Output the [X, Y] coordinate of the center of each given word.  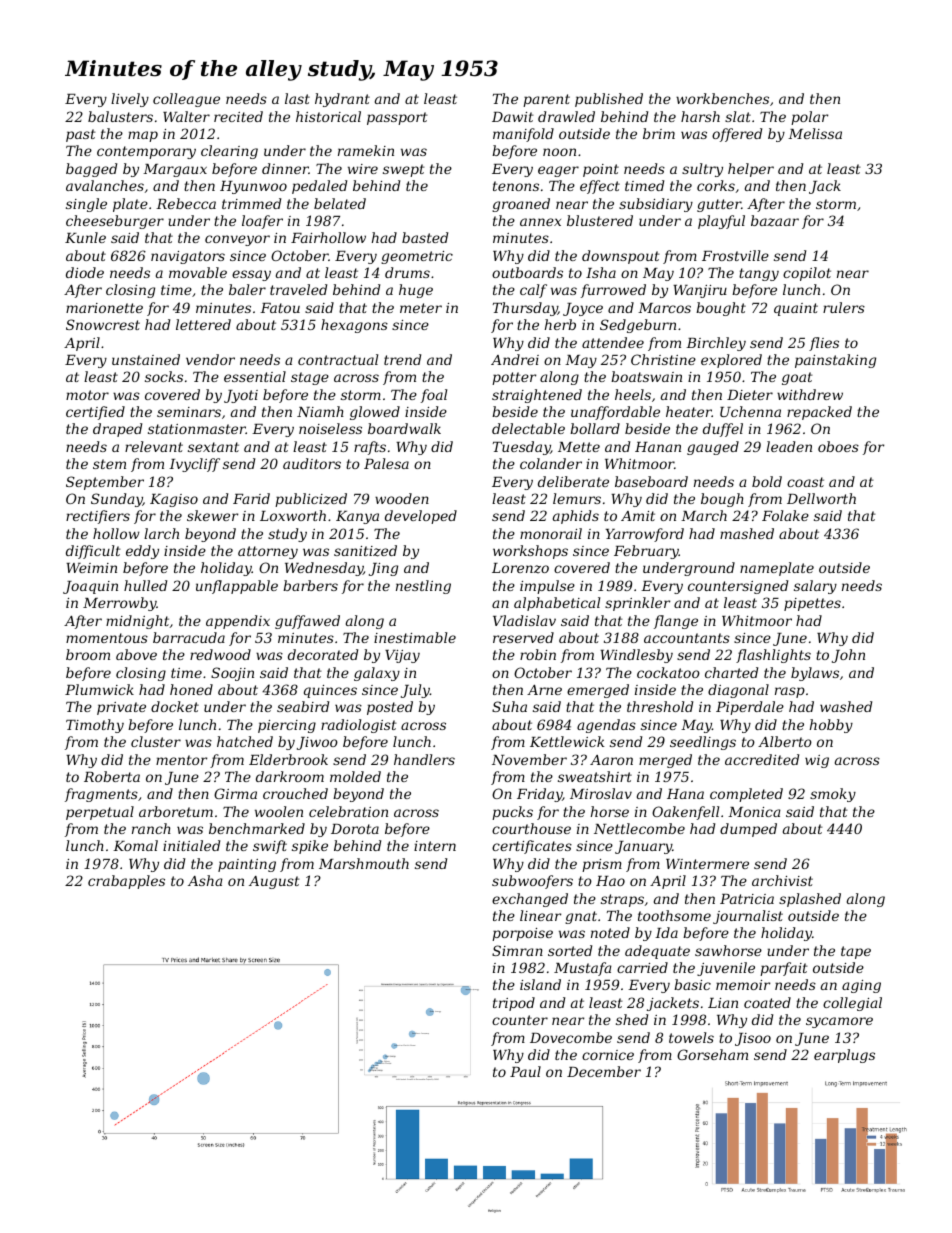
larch [161, 533]
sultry [702, 170]
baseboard [651, 481]
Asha [205, 880]
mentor [181, 760]
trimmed [251, 203]
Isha [601, 272]
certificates [532, 847]
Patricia [747, 899]
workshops [530, 552]
